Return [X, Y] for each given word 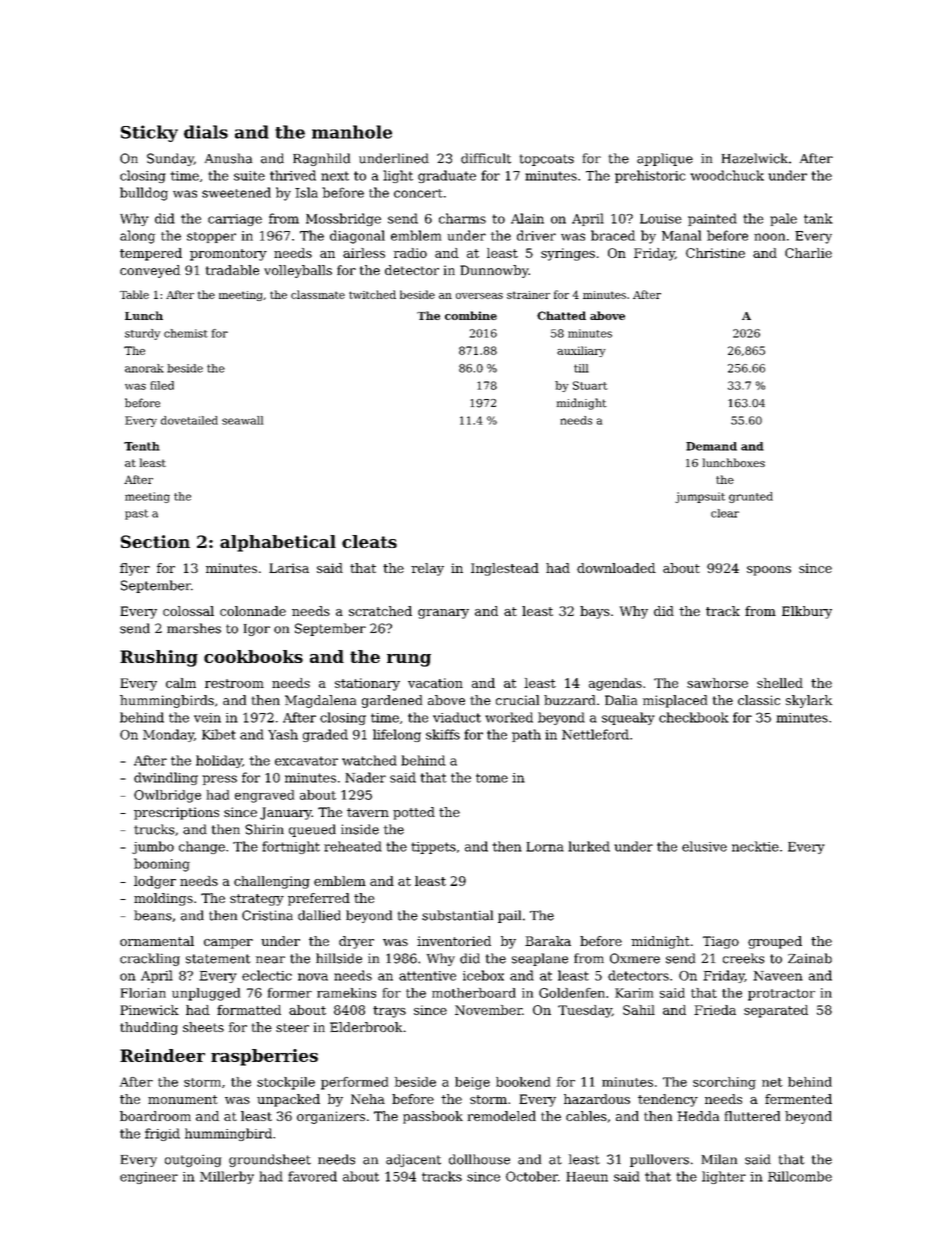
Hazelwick [755, 158]
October [532, 1176]
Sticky [149, 133]
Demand [711, 446]
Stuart [590, 385]
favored [312, 1176]
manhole [352, 132]
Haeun [587, 1177]
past [137, 514]
